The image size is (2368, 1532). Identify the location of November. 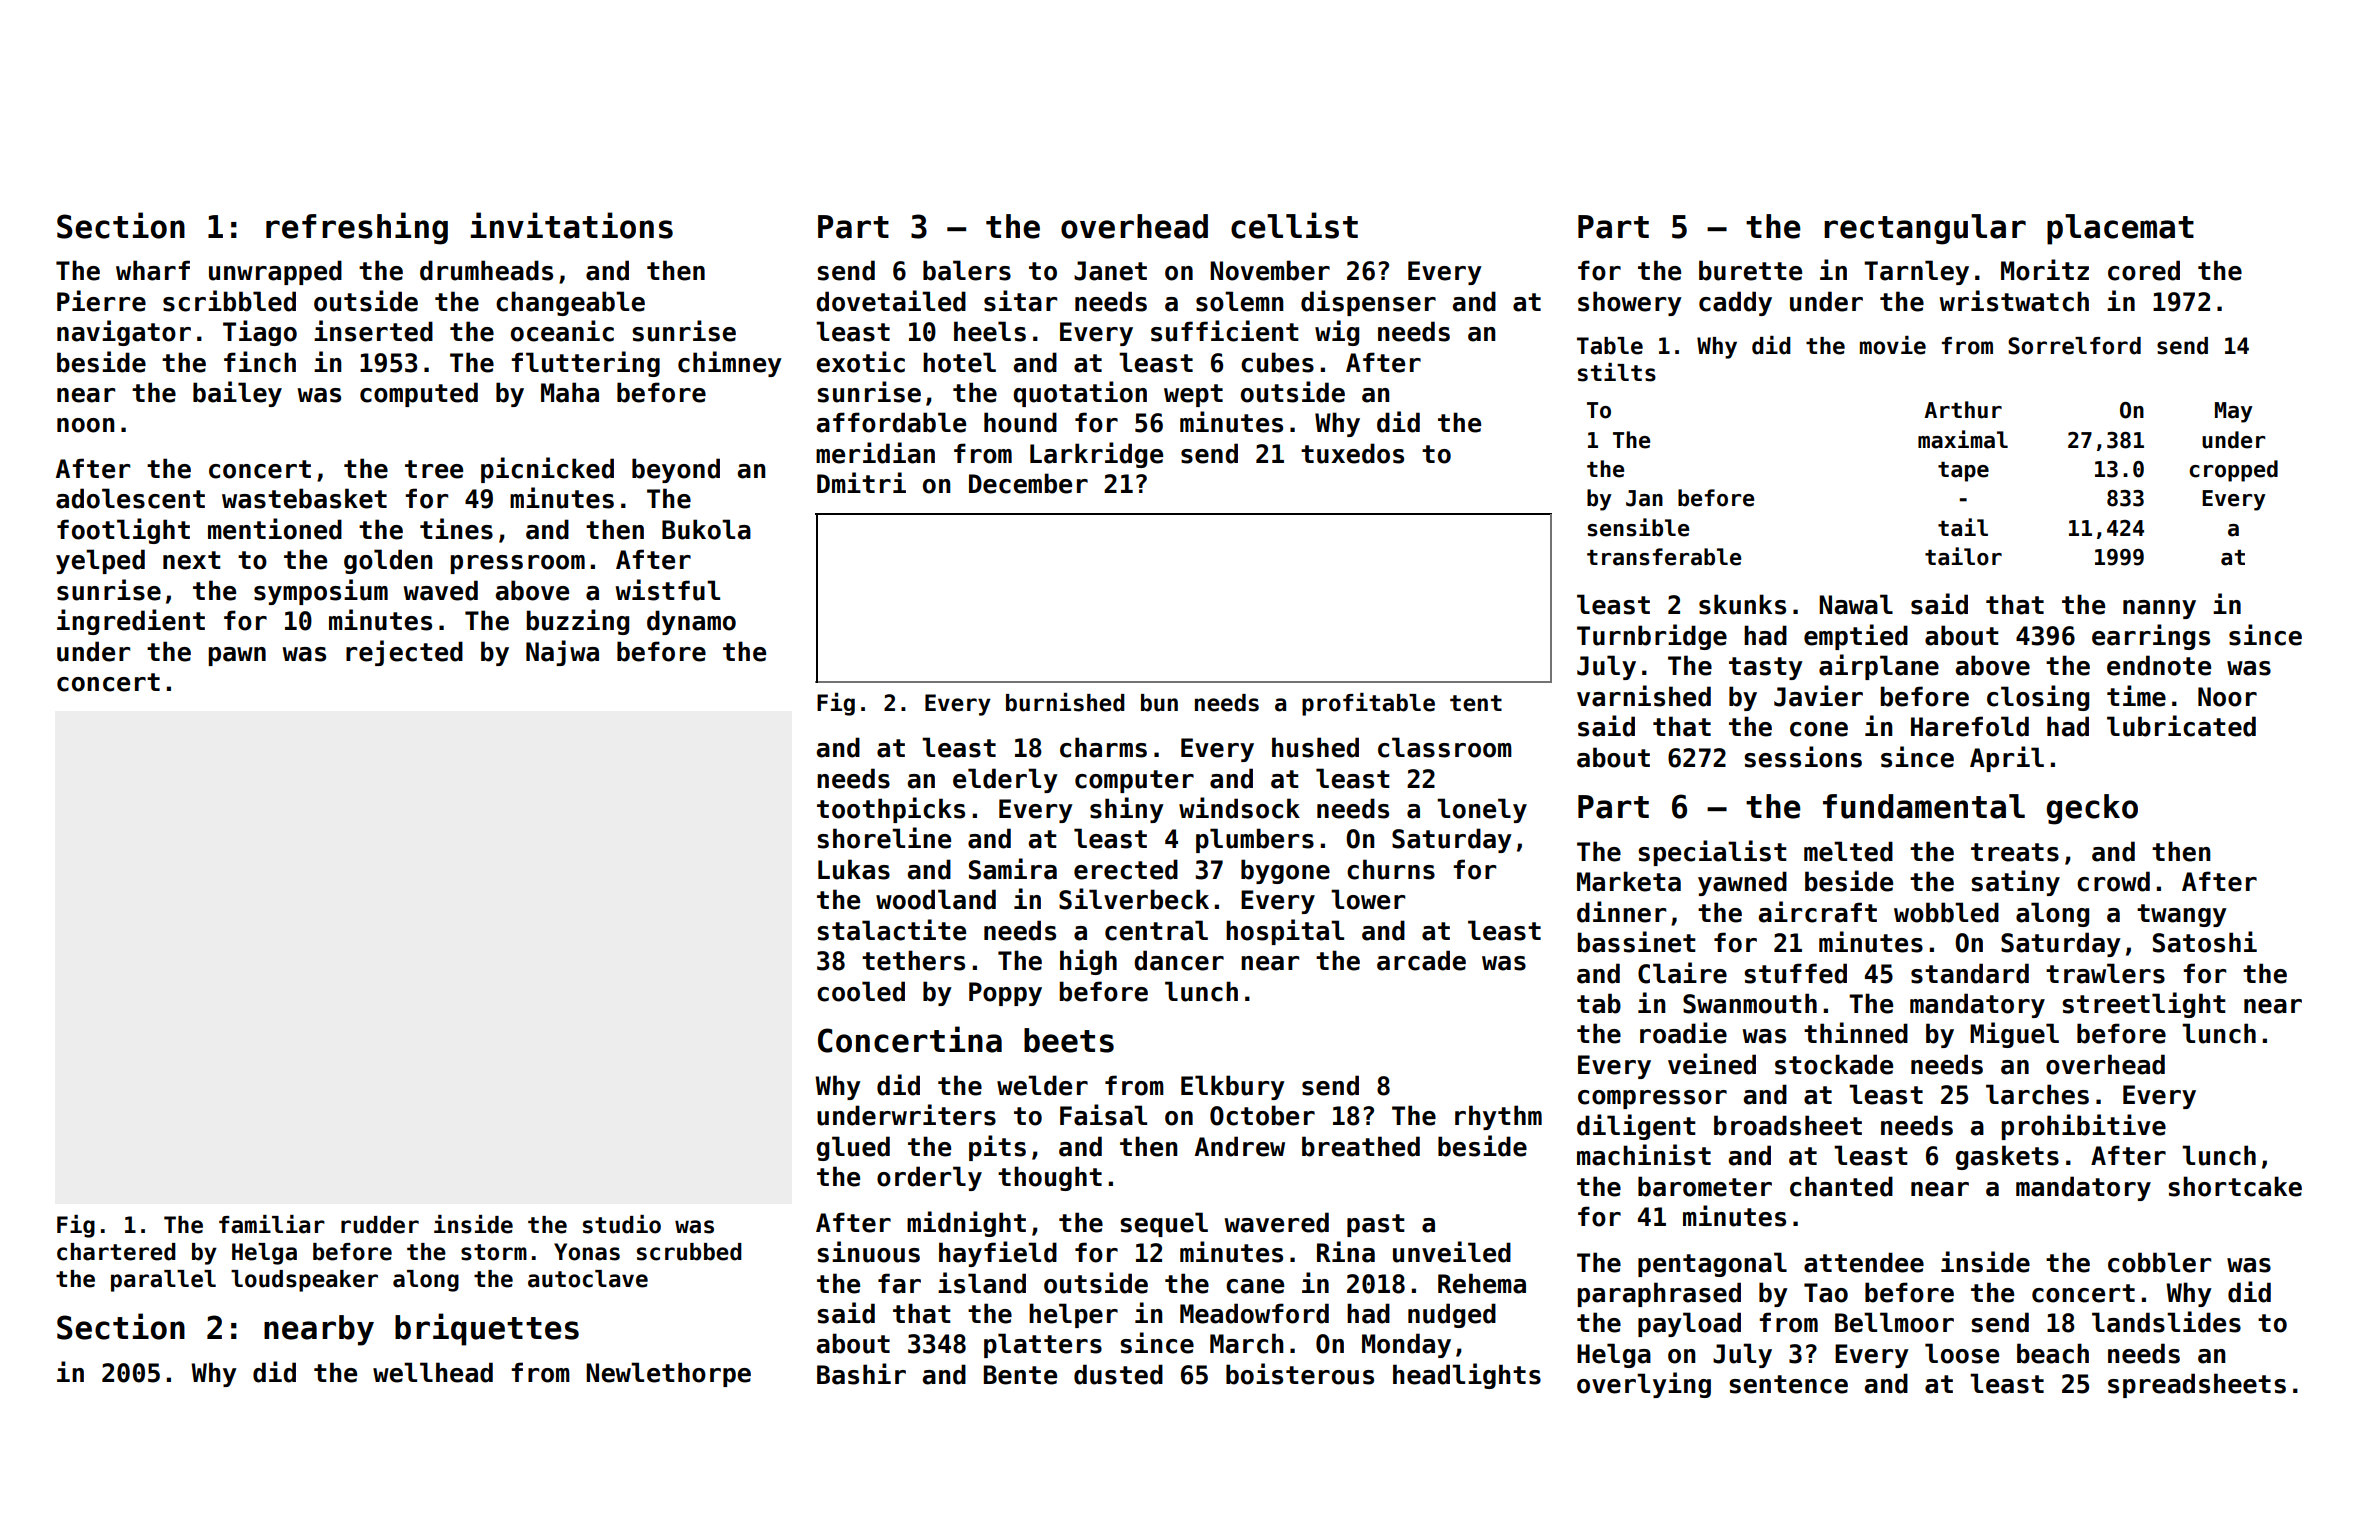
(1270, 270).
